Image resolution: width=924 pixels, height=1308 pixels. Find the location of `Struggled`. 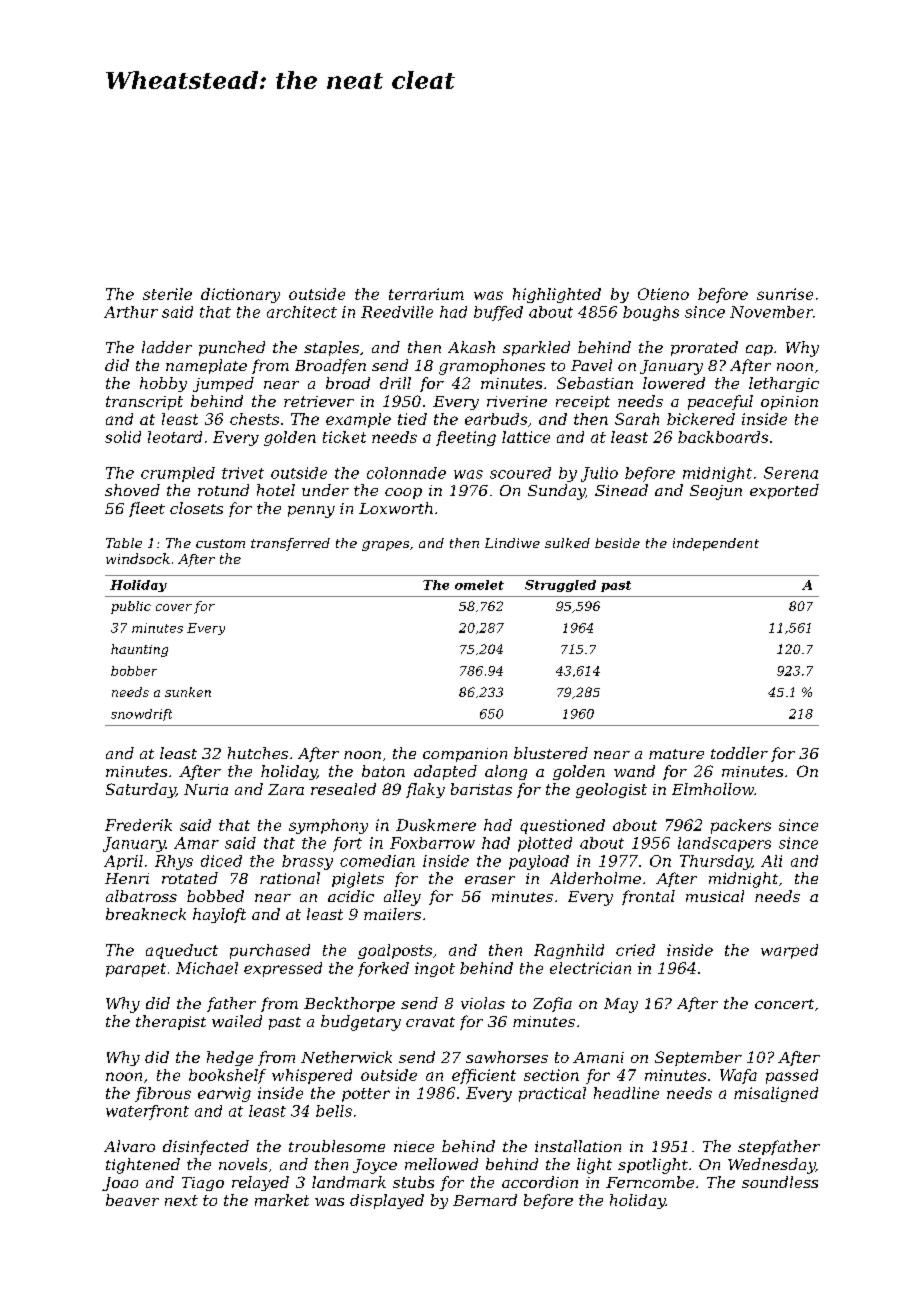

Struggled is located at coordinates (560, 586).
